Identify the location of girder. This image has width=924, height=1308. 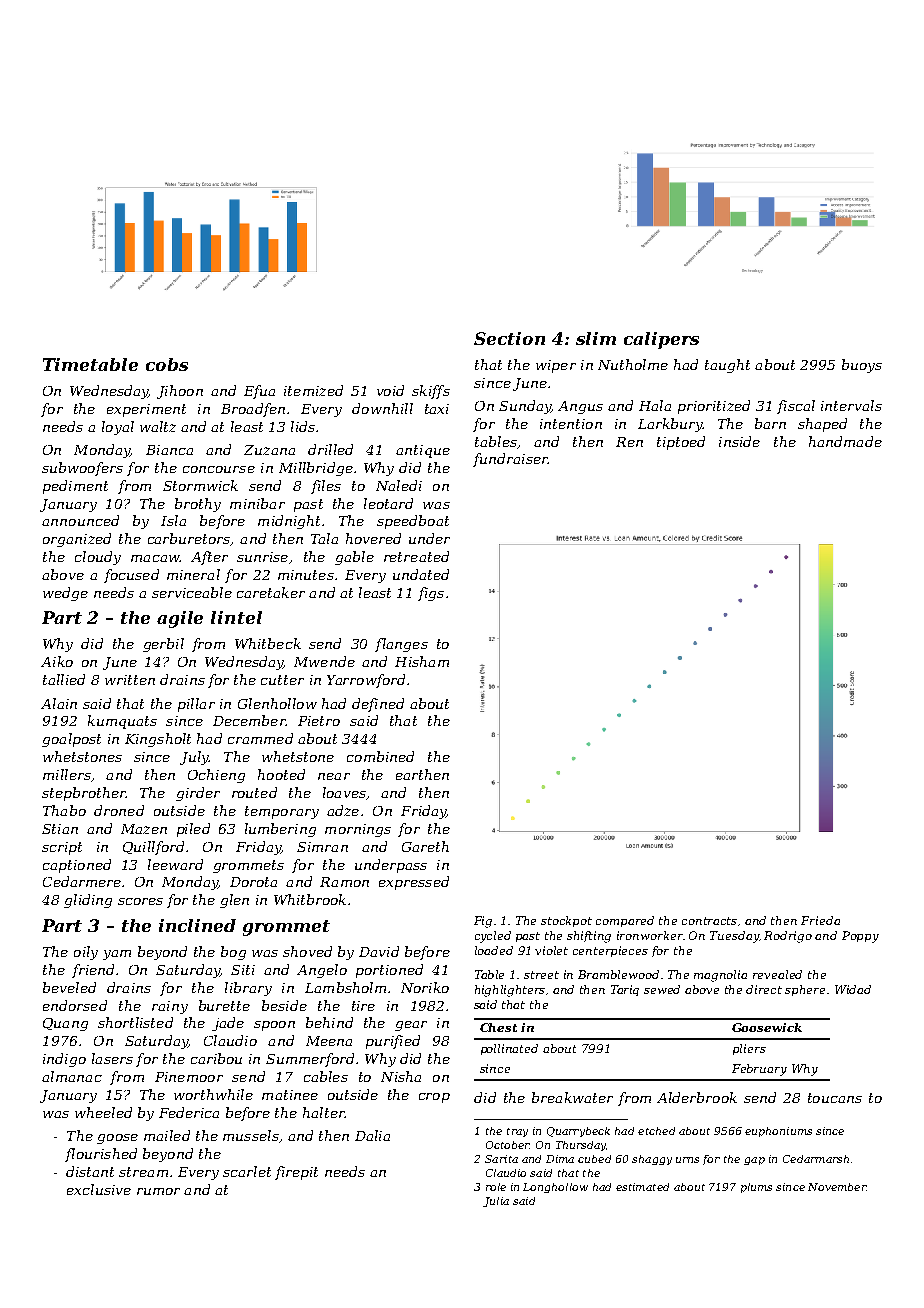
(198, 794).
